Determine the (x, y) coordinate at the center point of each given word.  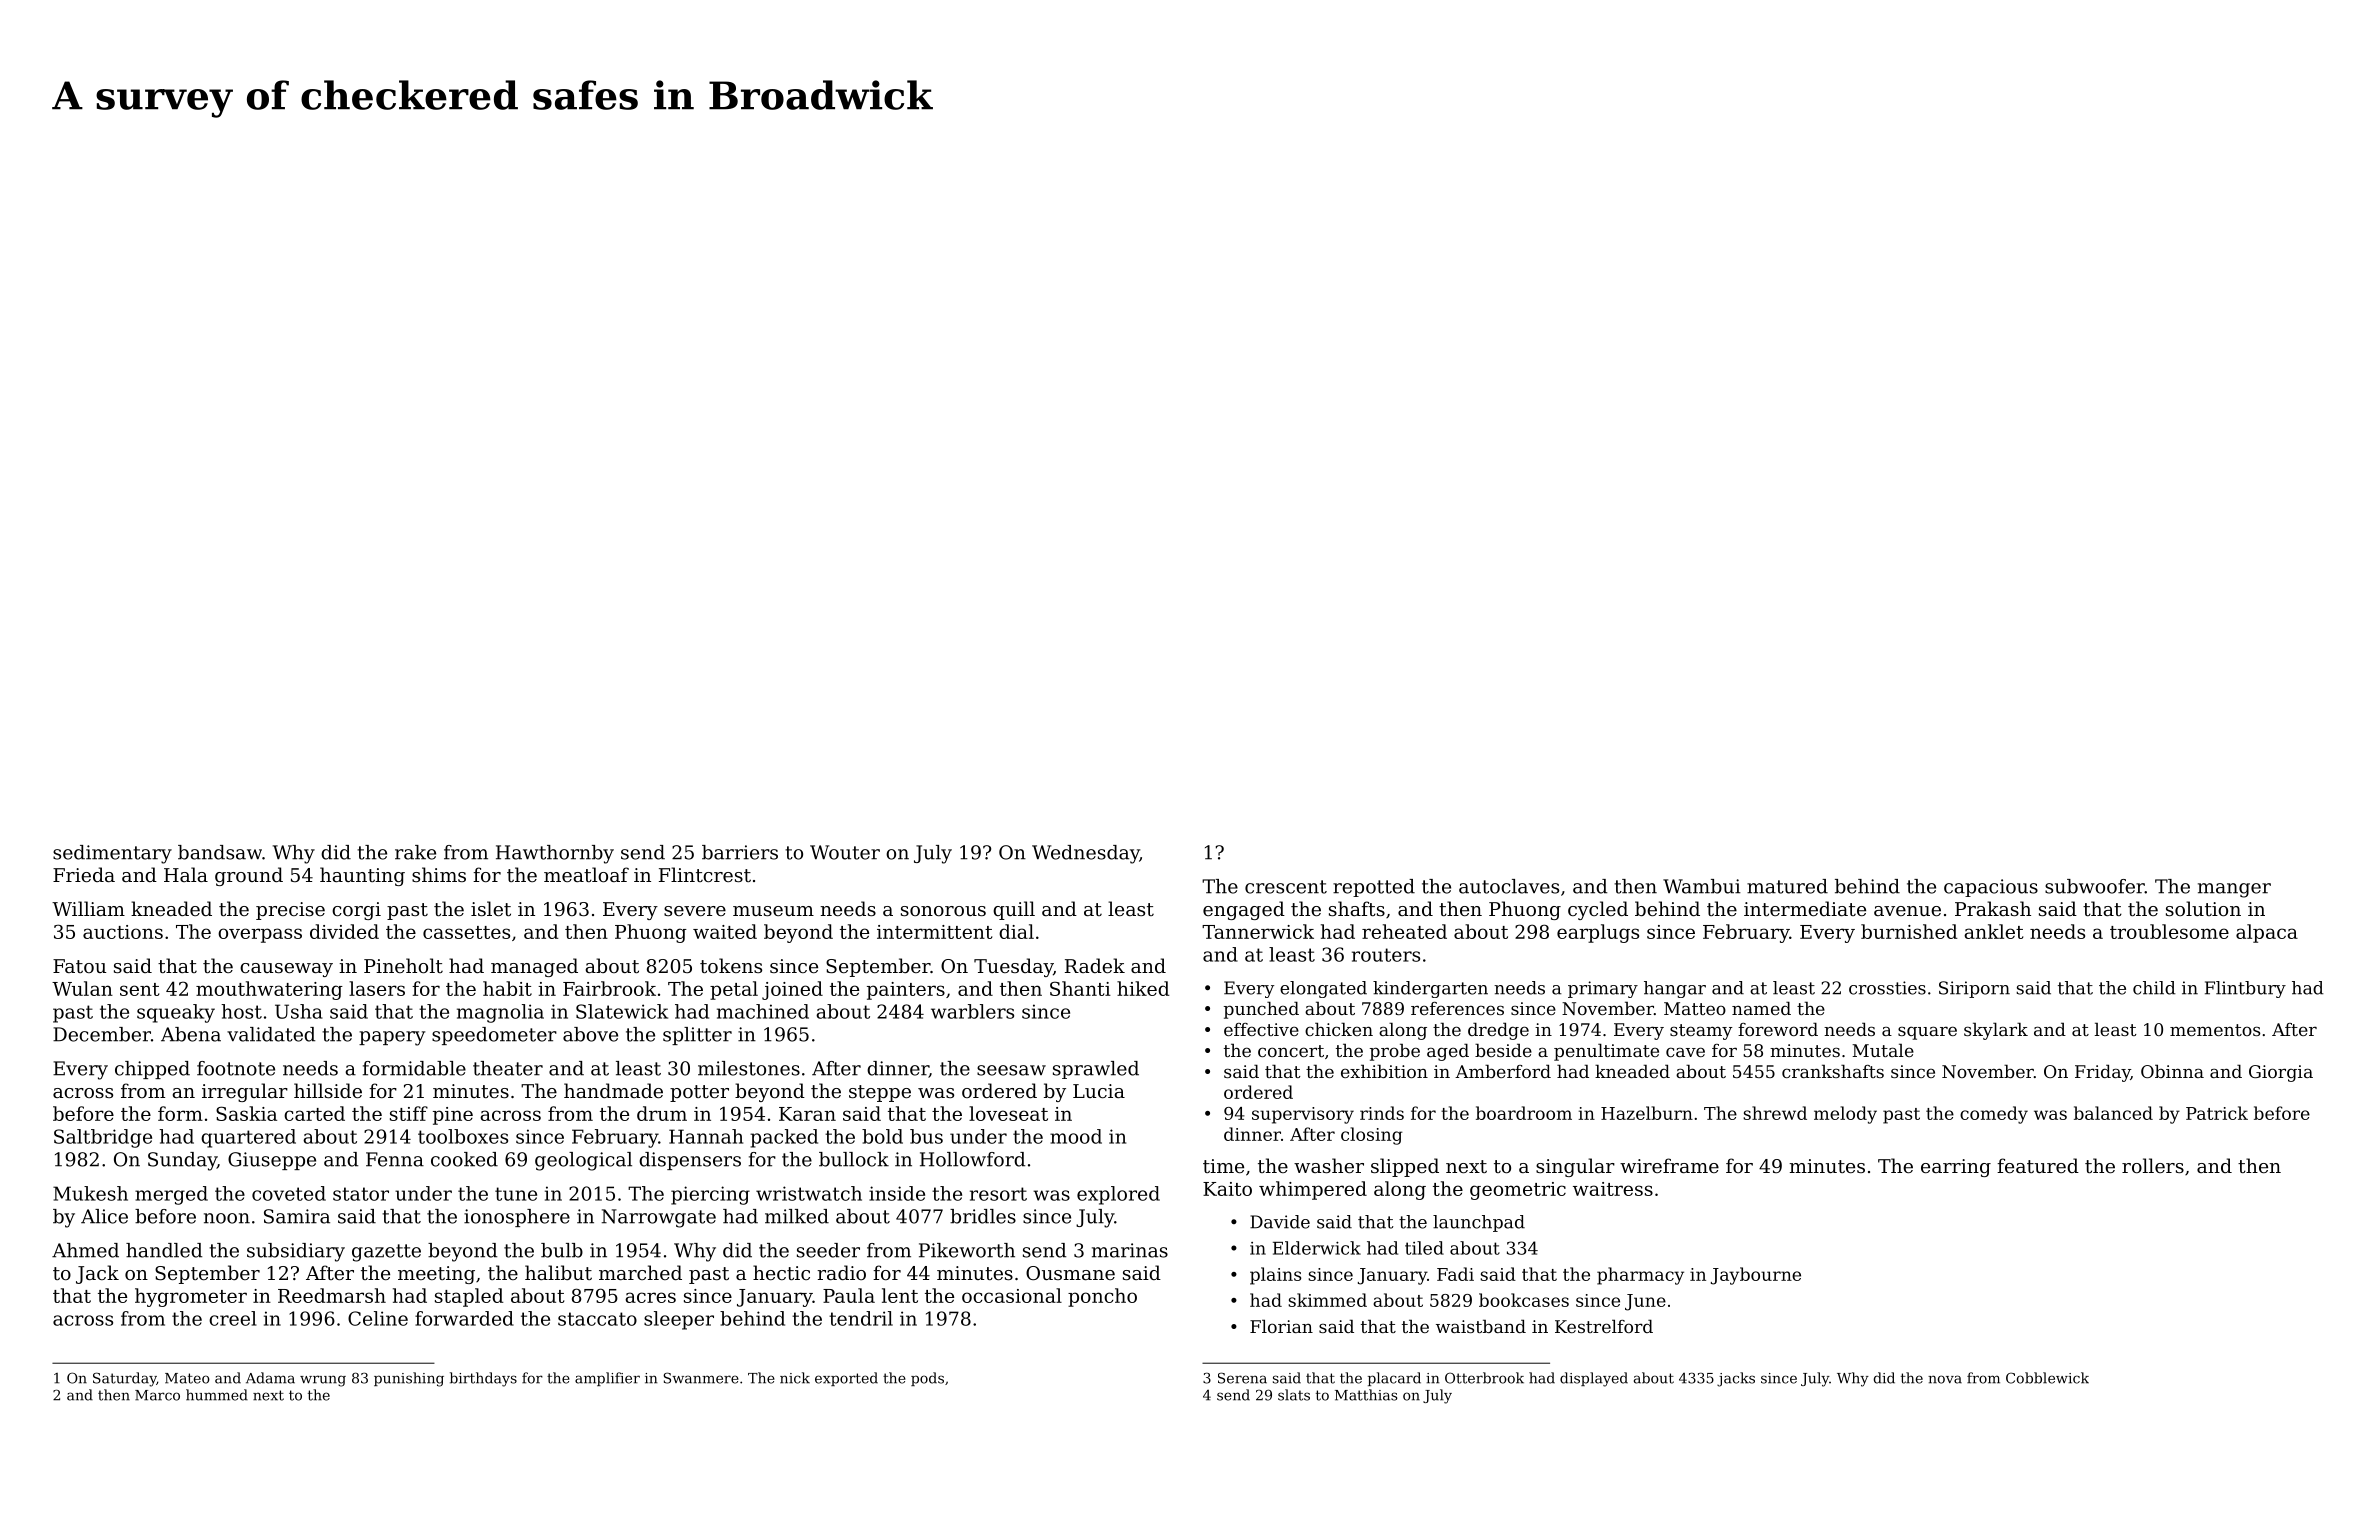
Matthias (1366, 1395)
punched (1261, 1010)
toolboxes (463, 1136)
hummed (217, 1395)
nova (1945, 1379)
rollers (2153, 1165)
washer (1329, 1165)
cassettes (466, 932)
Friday (2103, 1073)
